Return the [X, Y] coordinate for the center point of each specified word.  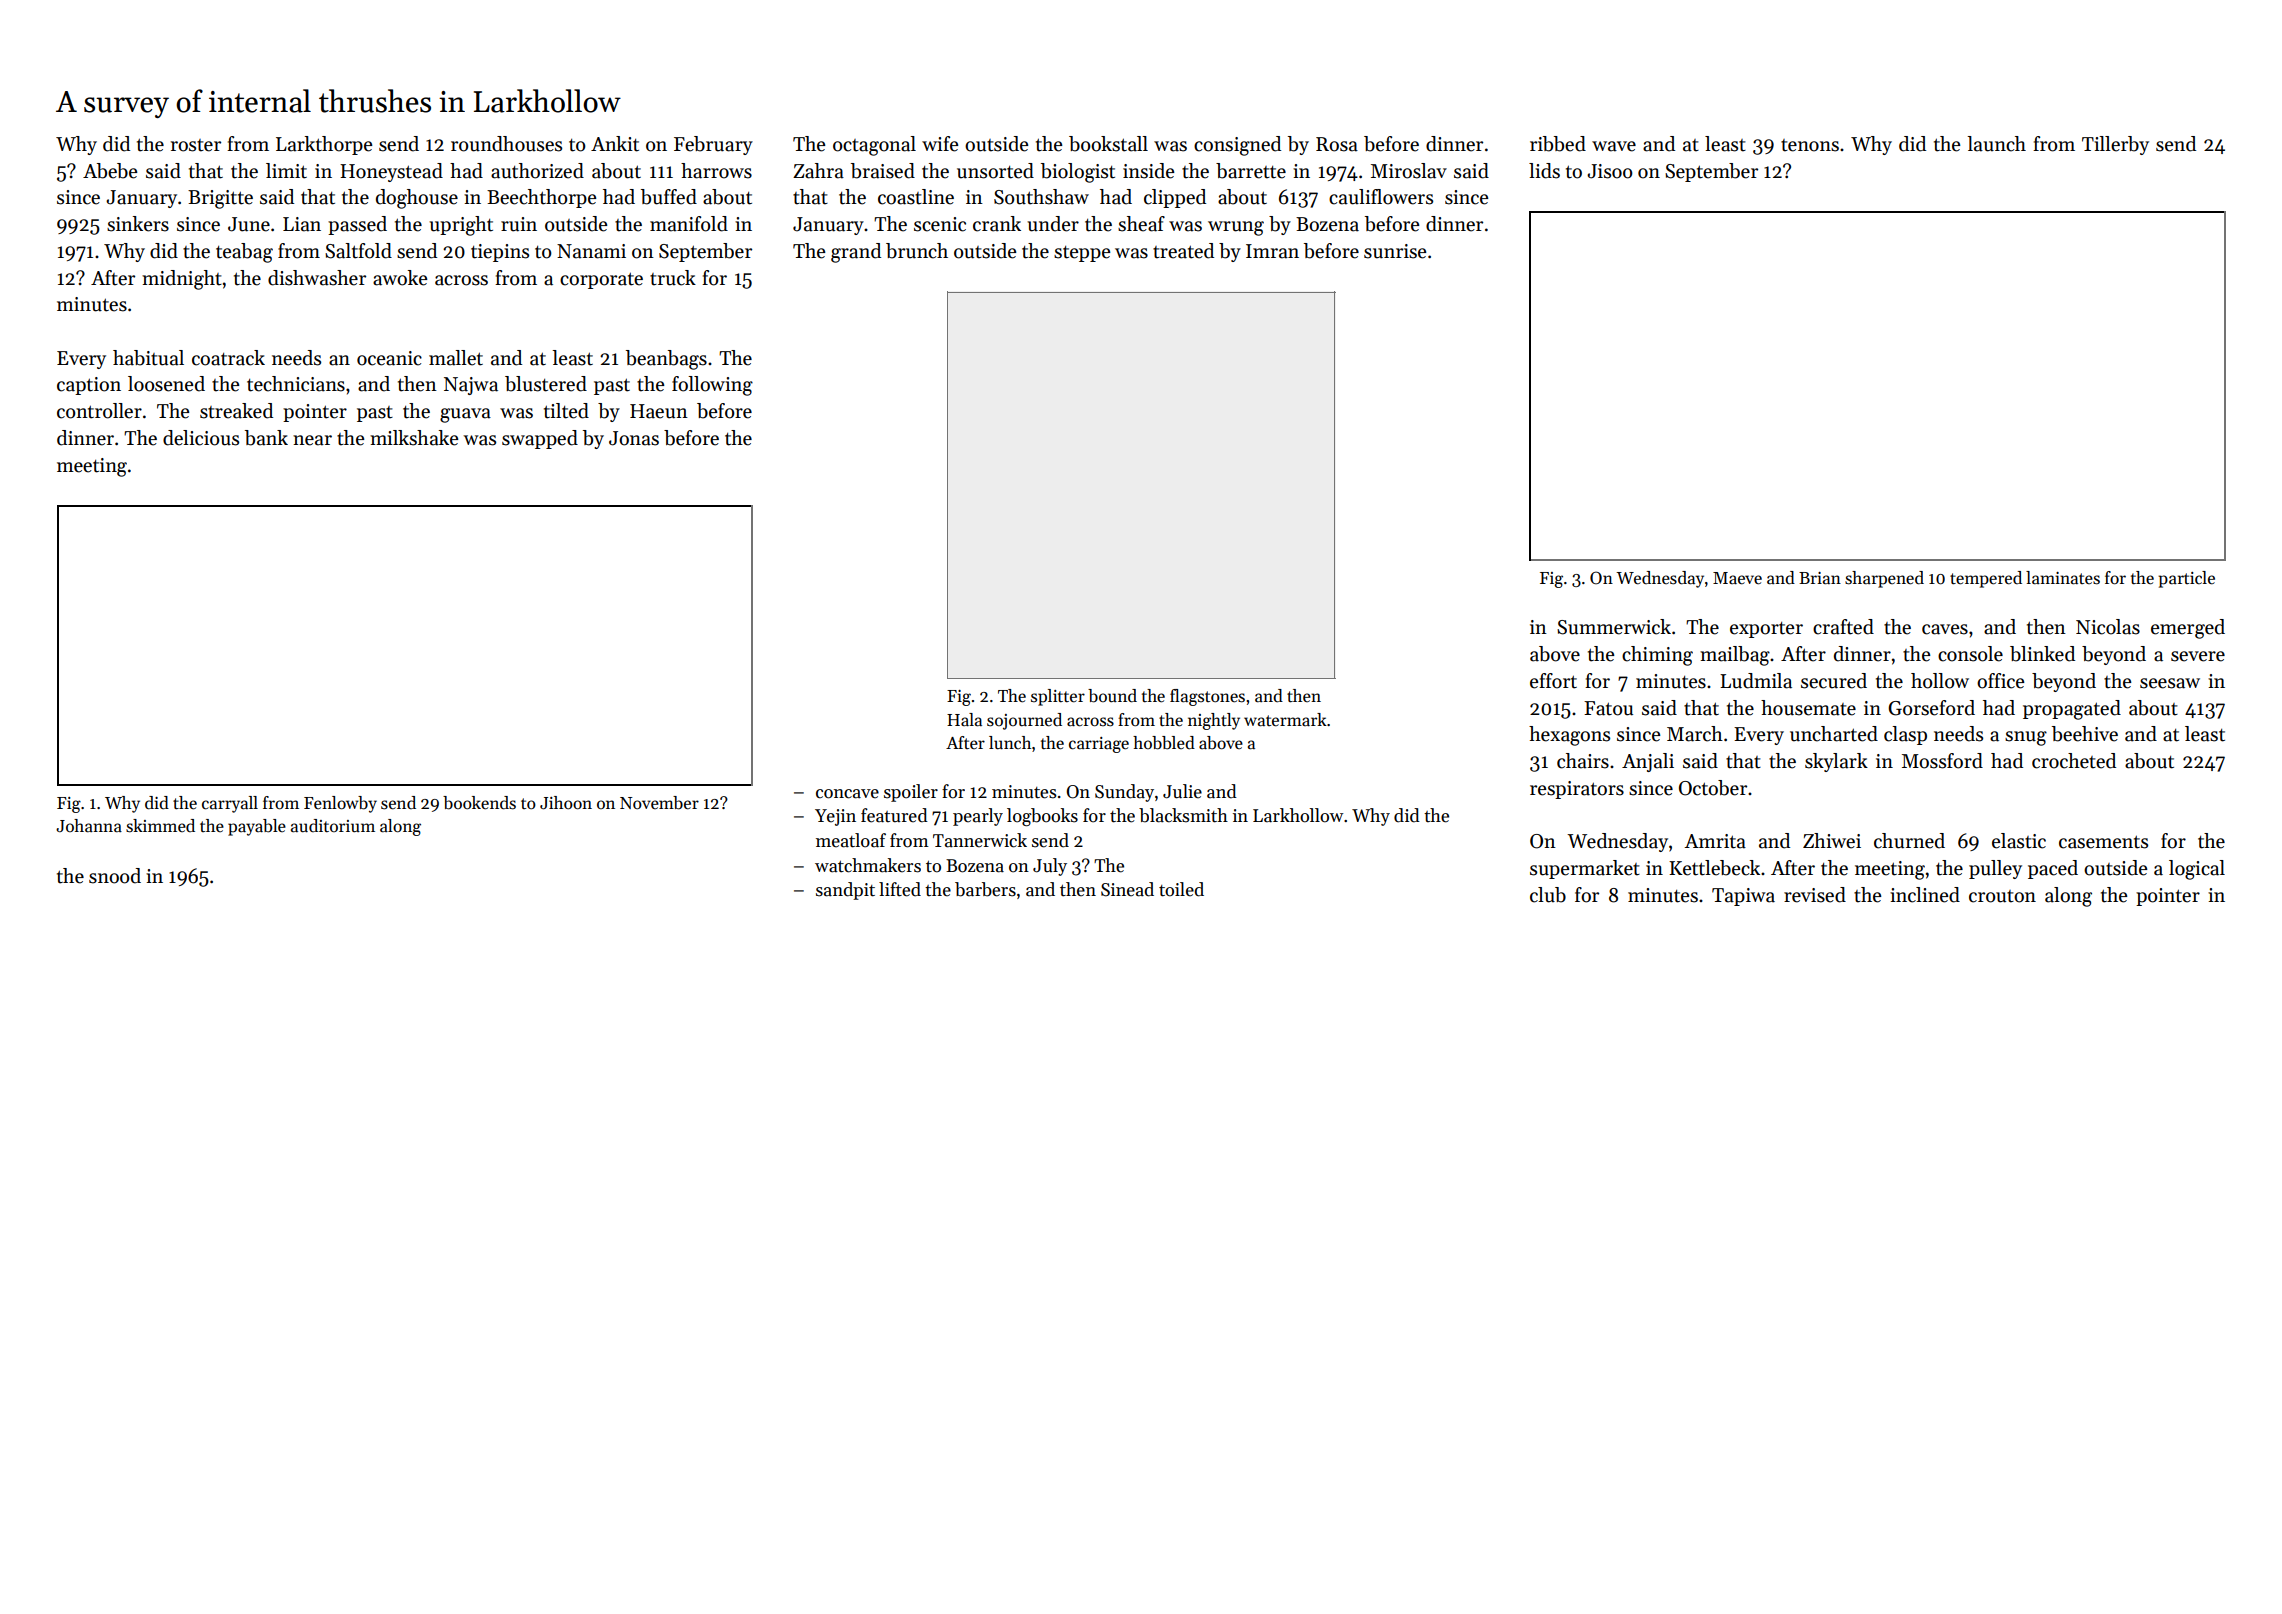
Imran [1272, 251]
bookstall [1108, 144]
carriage [1099, 745]
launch [1996, 144]
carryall [230, 804]
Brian [1820, 578]
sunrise [1395, 251]
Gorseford [1931, 708]
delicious [201, 438]
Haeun [659, 411]
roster [196, 145]
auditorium [333, 826]
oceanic [389, 358]
